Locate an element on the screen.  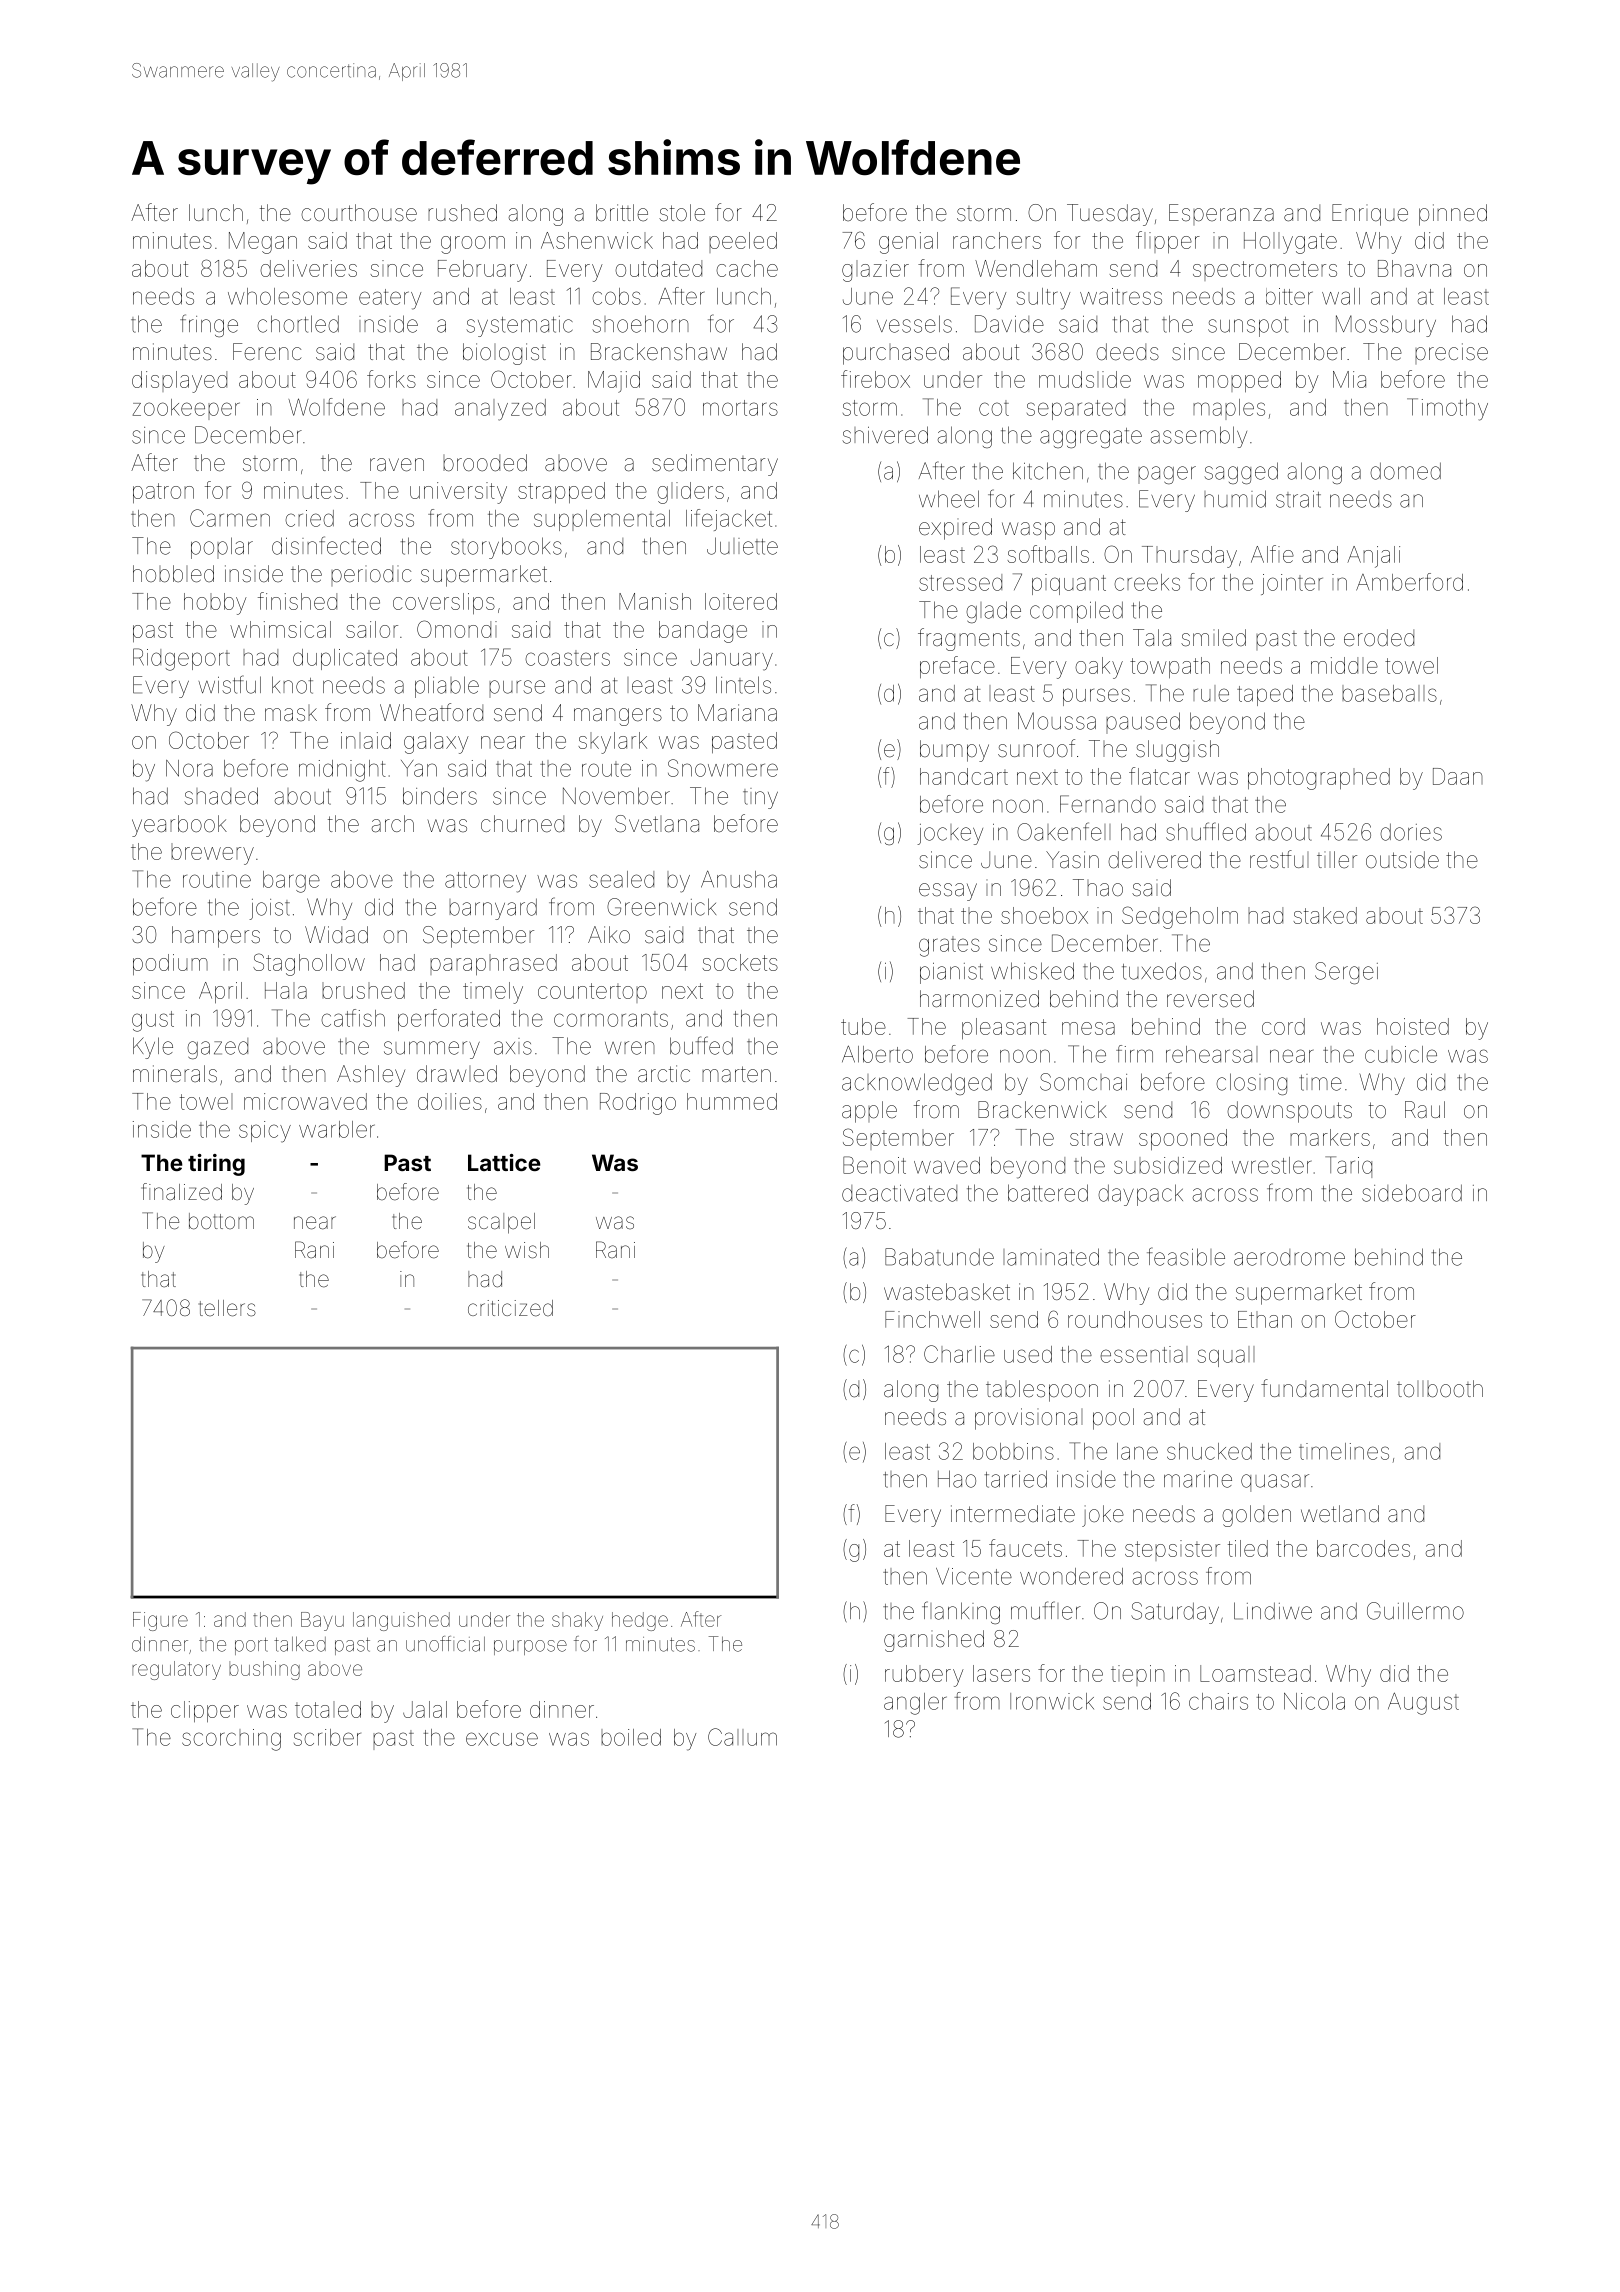
Enrique is located at coordinates (1370, 215).
